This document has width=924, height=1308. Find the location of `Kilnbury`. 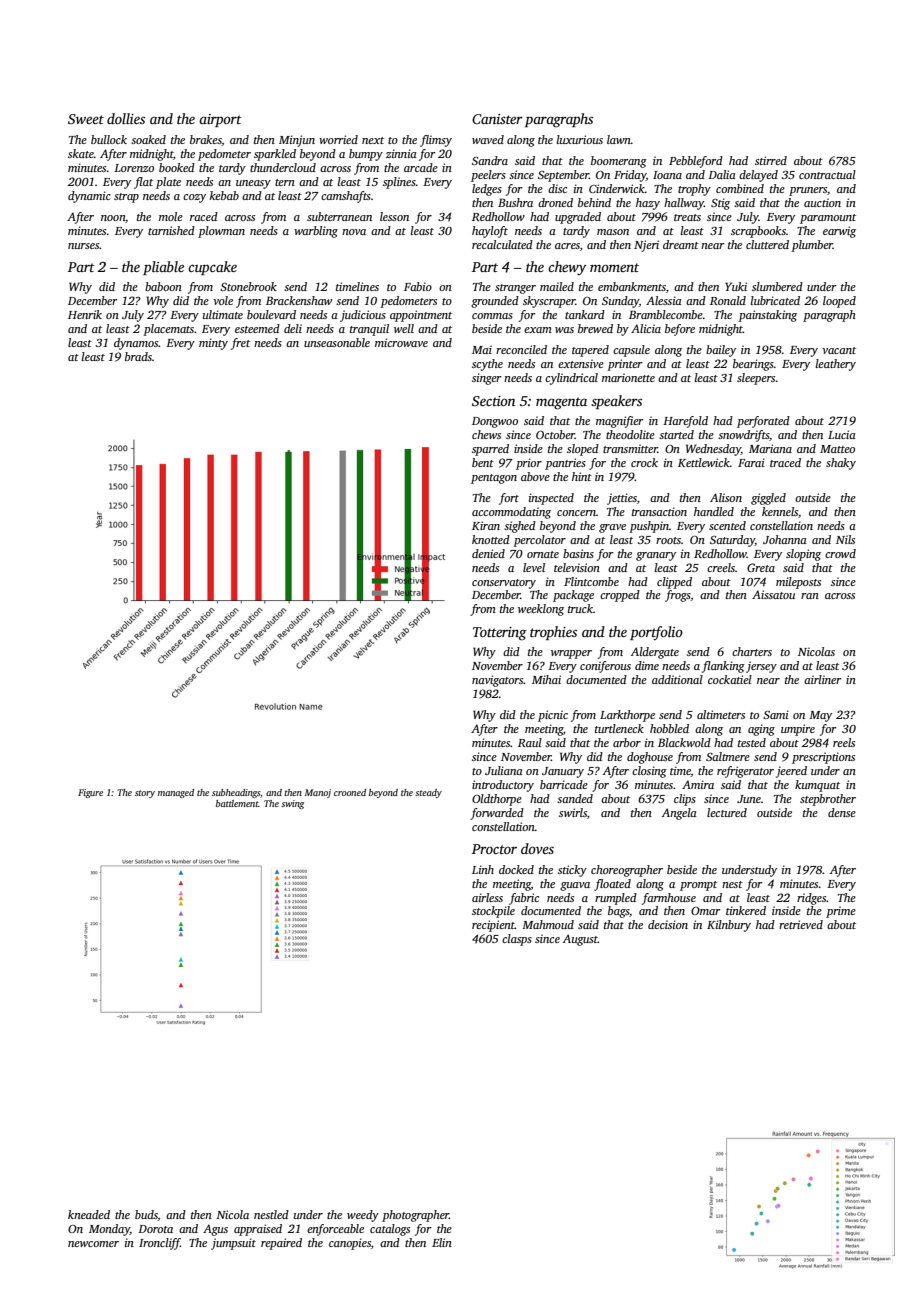

Kilnbury is located at coordinates (729, 926).
